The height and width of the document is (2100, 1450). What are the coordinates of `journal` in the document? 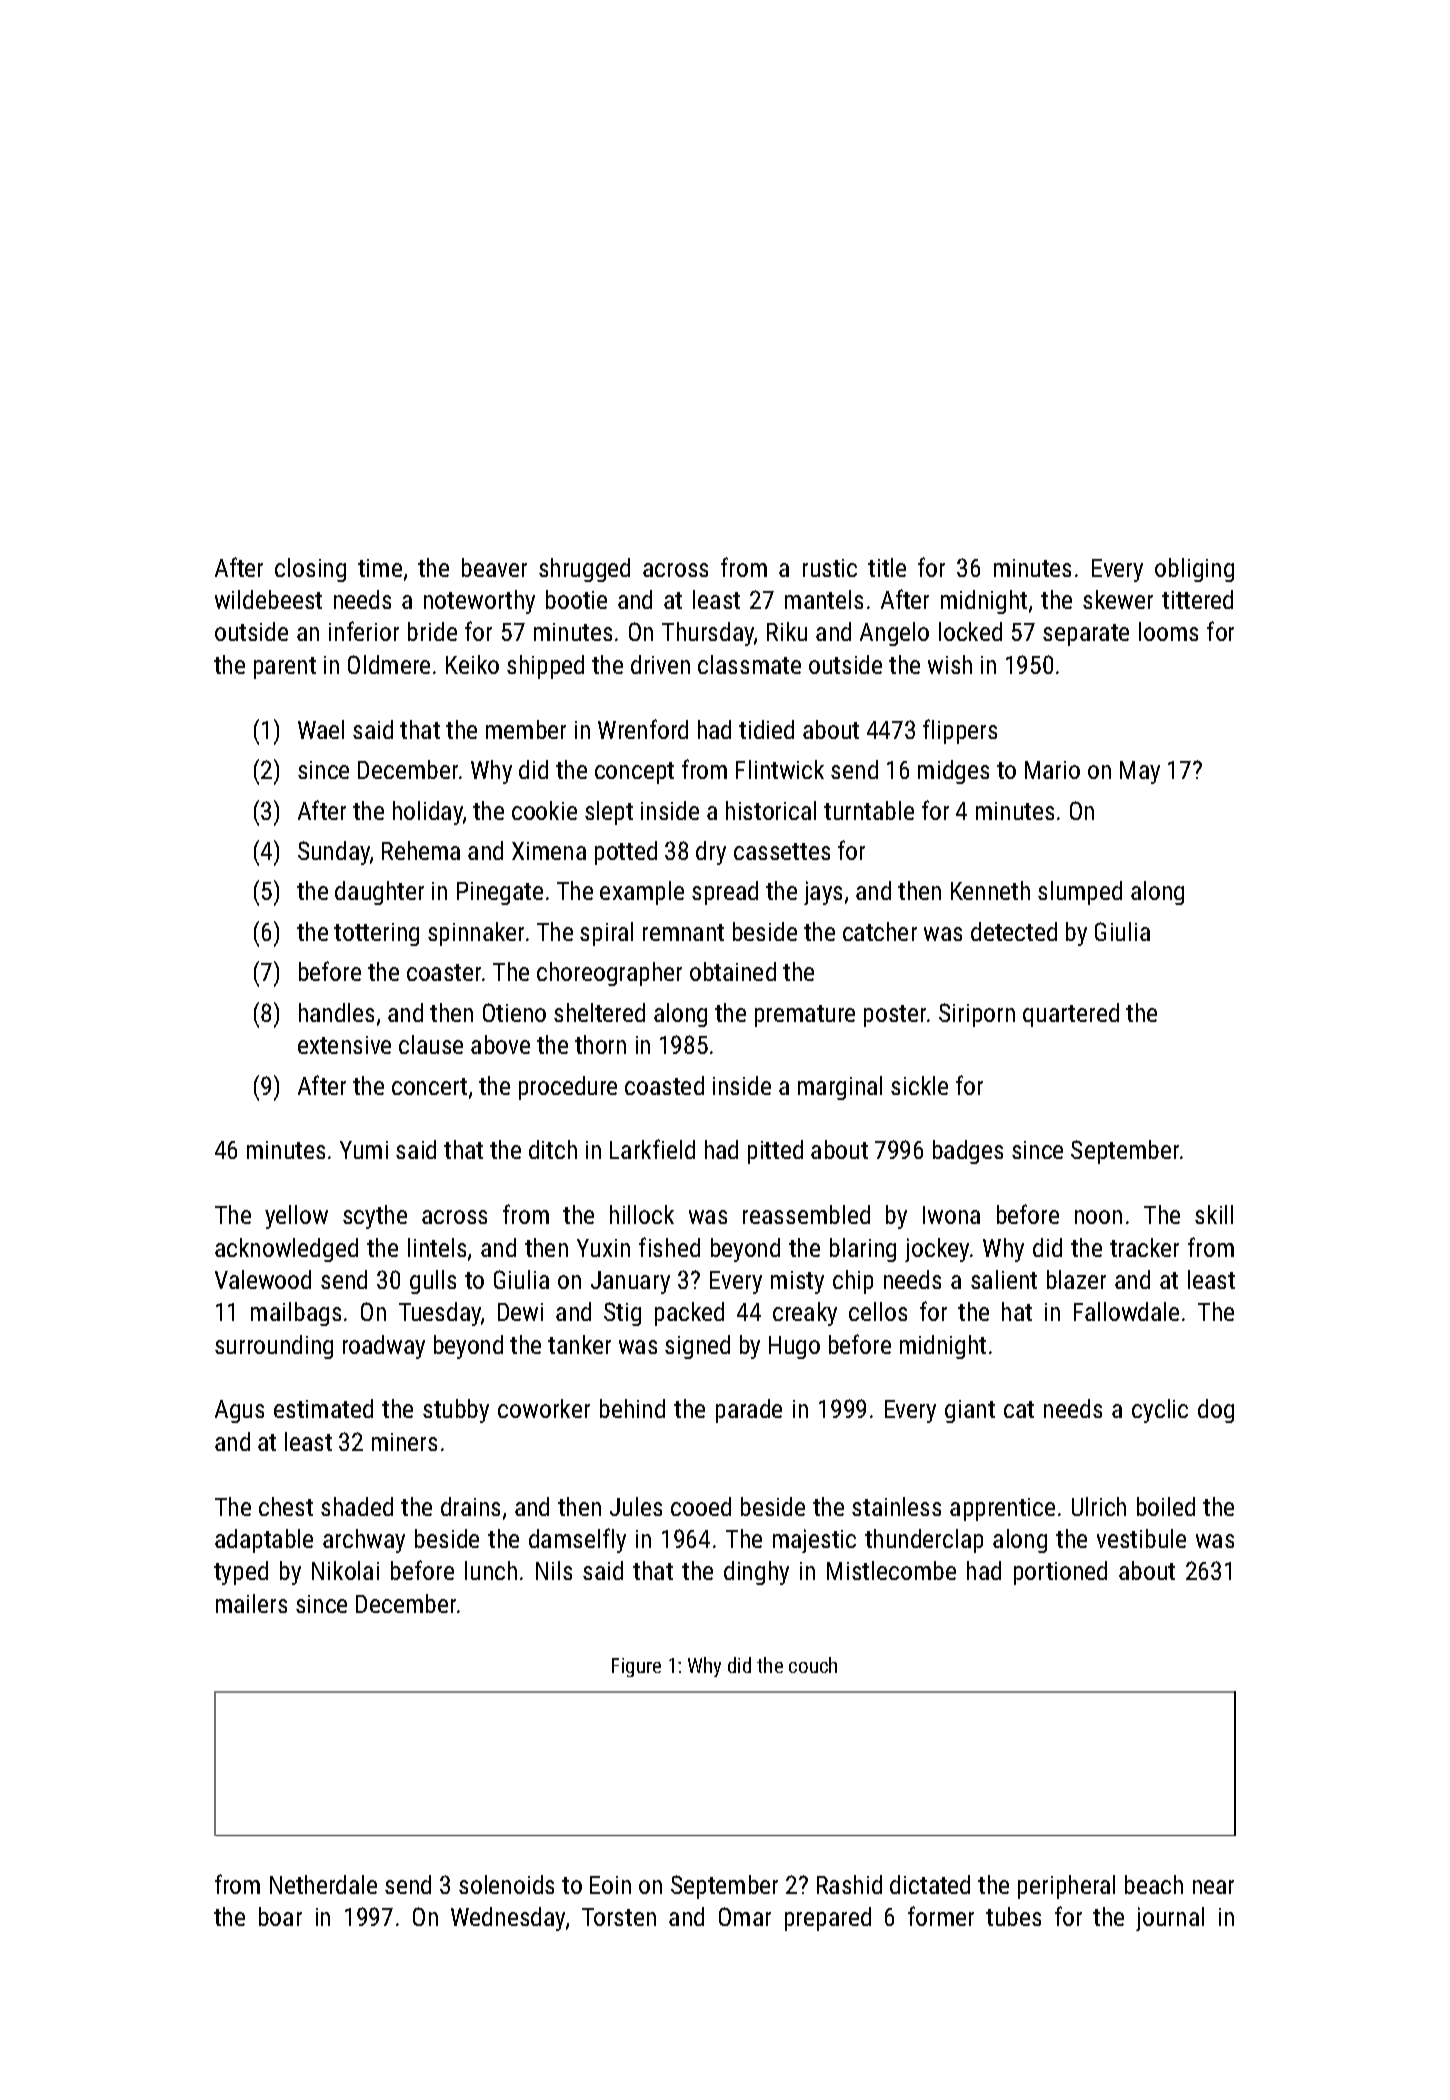 It's located at (1170, 1919).
